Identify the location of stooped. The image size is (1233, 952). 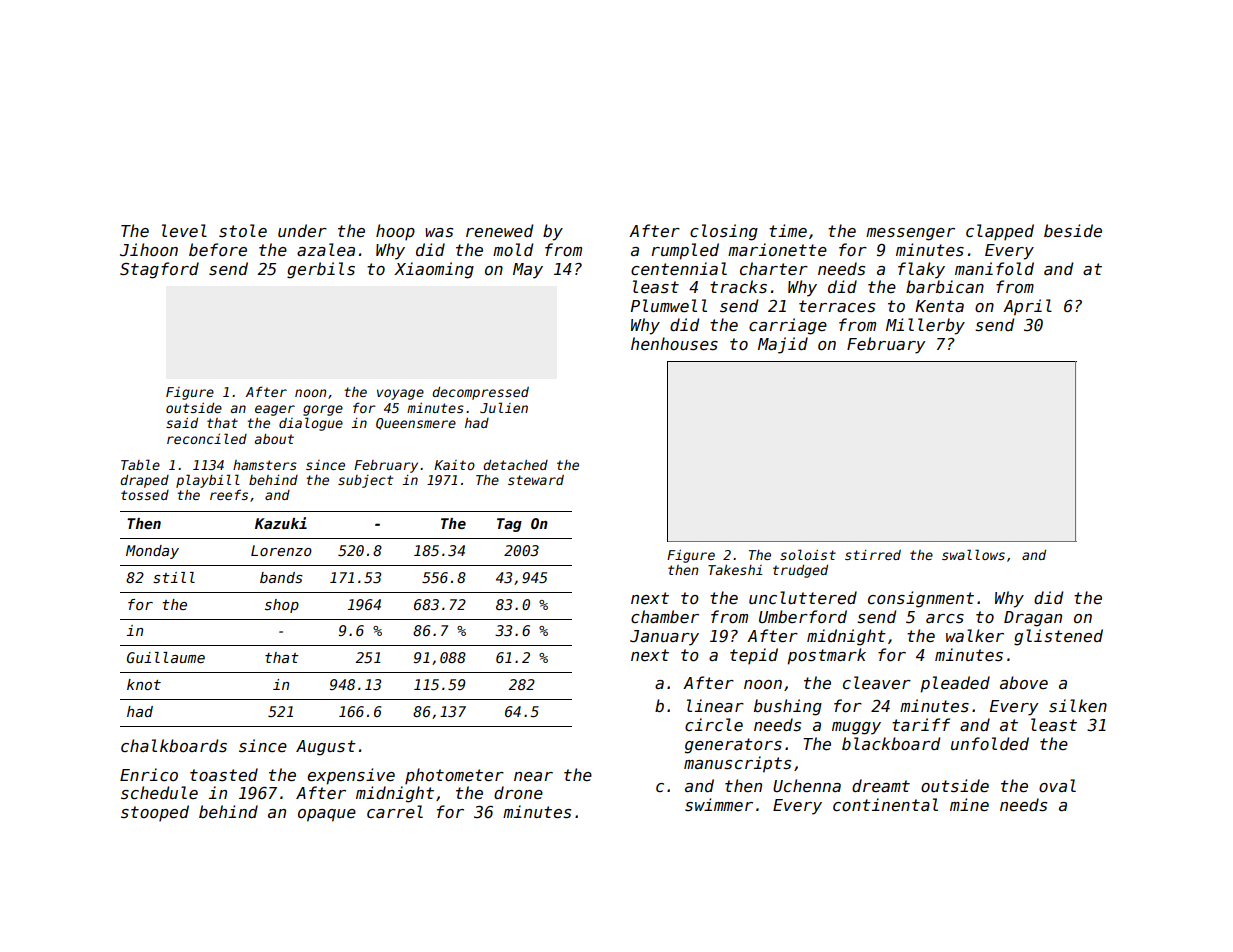
(155, 813).
